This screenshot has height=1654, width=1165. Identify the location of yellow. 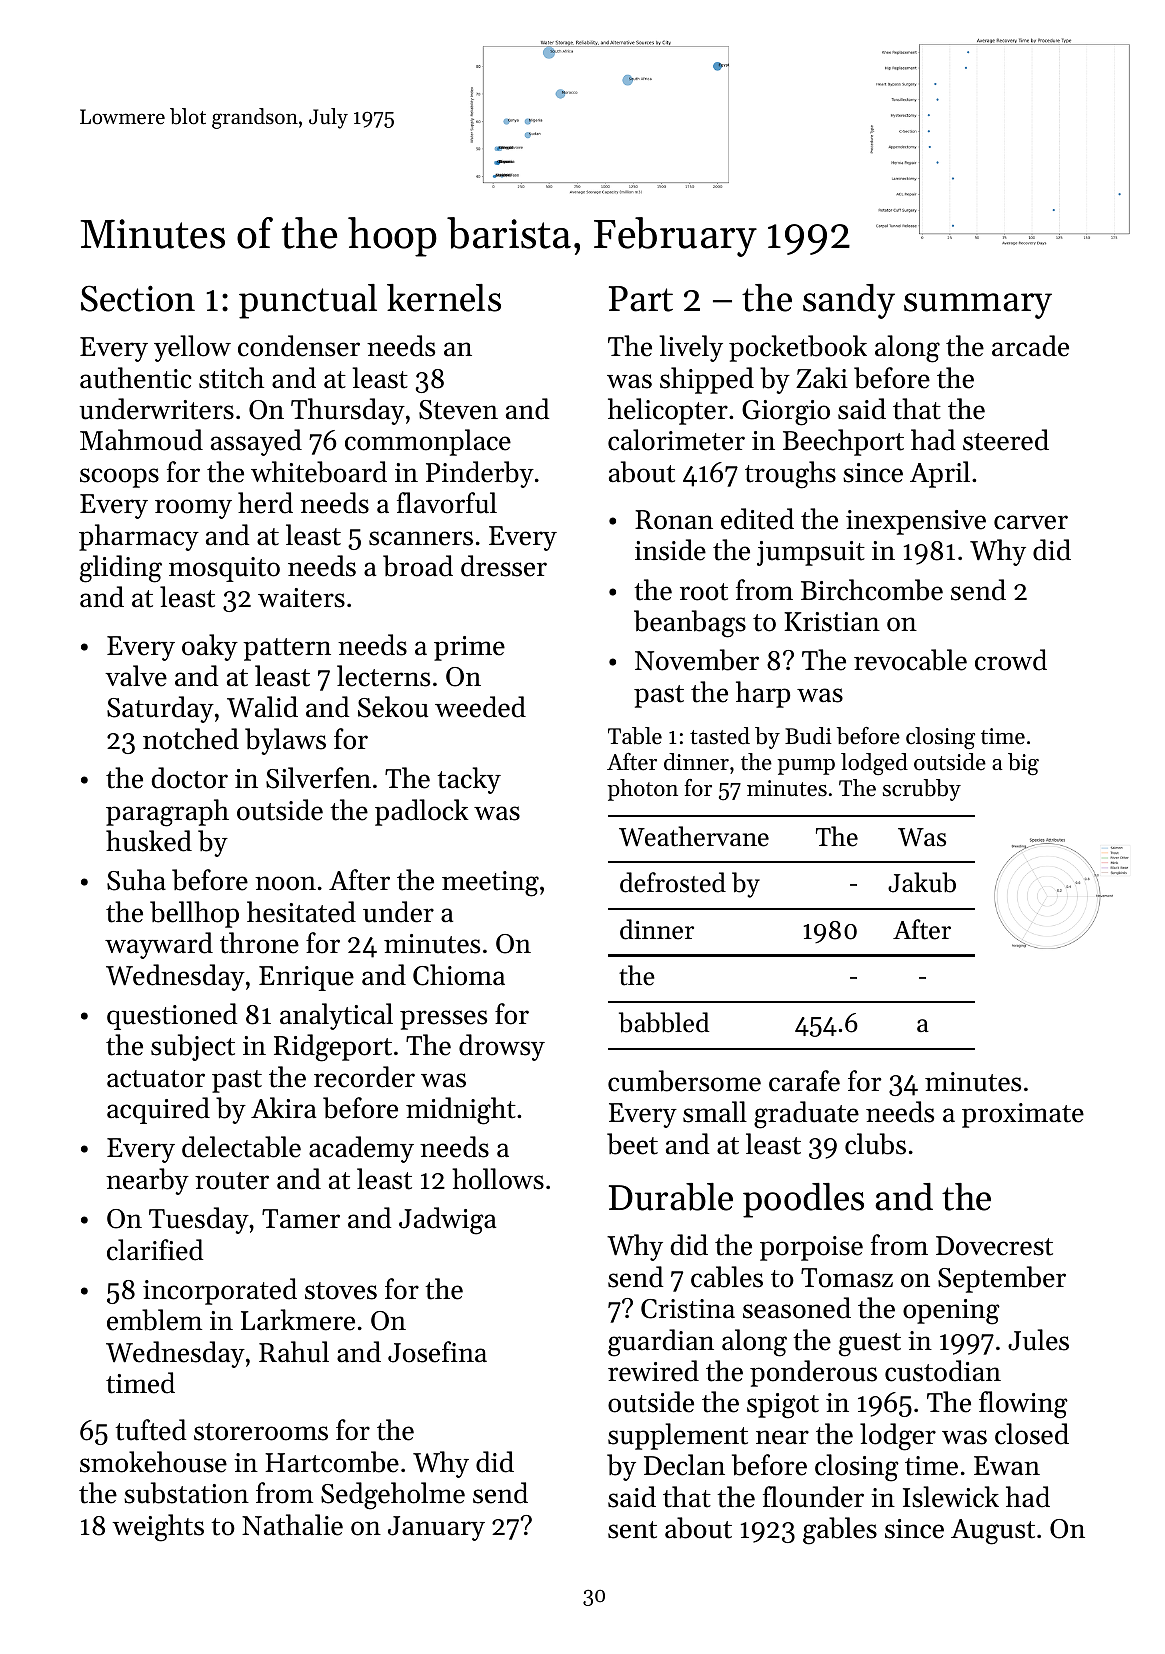
(192, 348).
